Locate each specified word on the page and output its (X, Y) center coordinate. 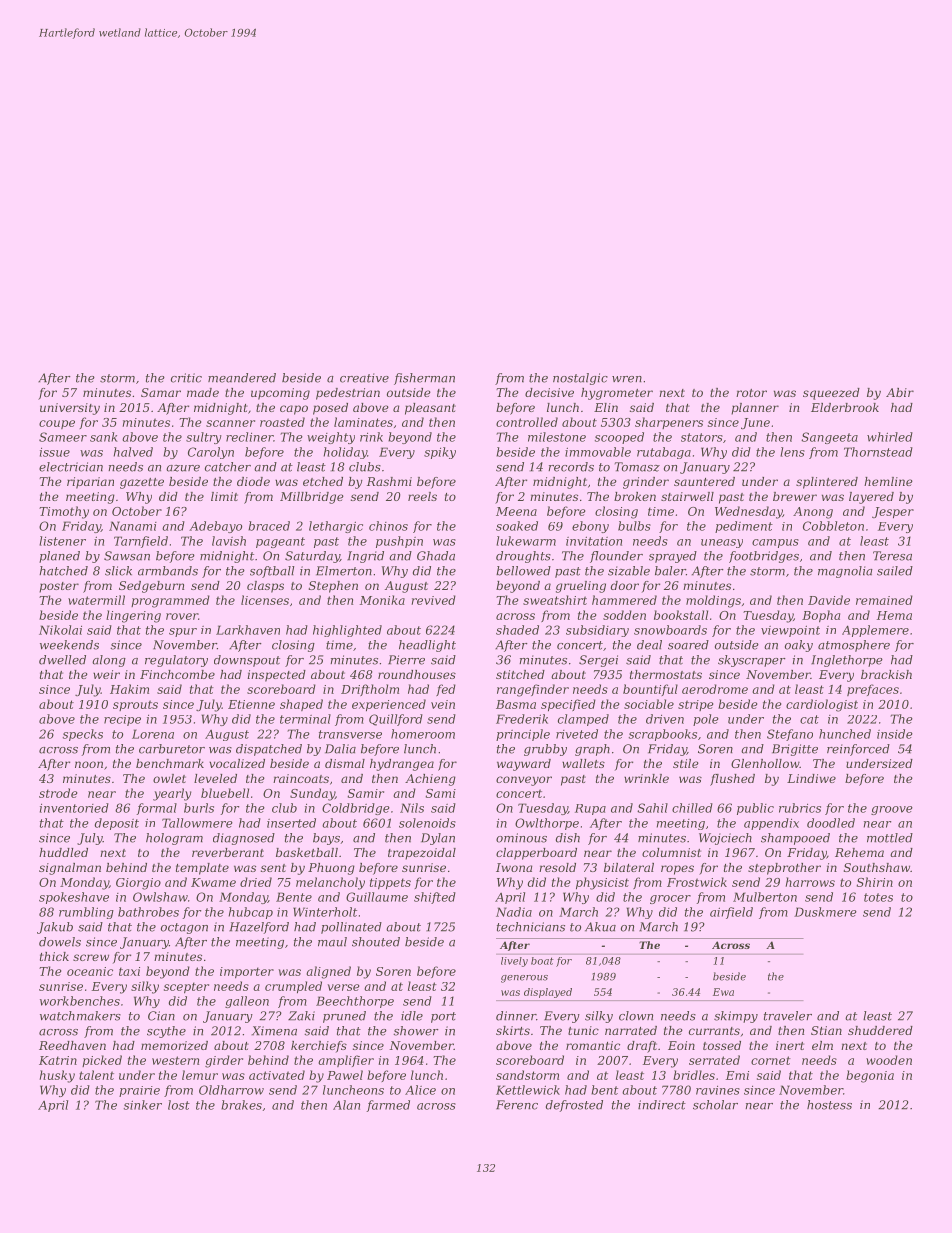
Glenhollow (765, 763)
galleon (247, 1002)
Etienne (251, 704)
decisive (549, 392)
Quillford (396, 720)
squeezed (831, 394)
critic (186, 378)
